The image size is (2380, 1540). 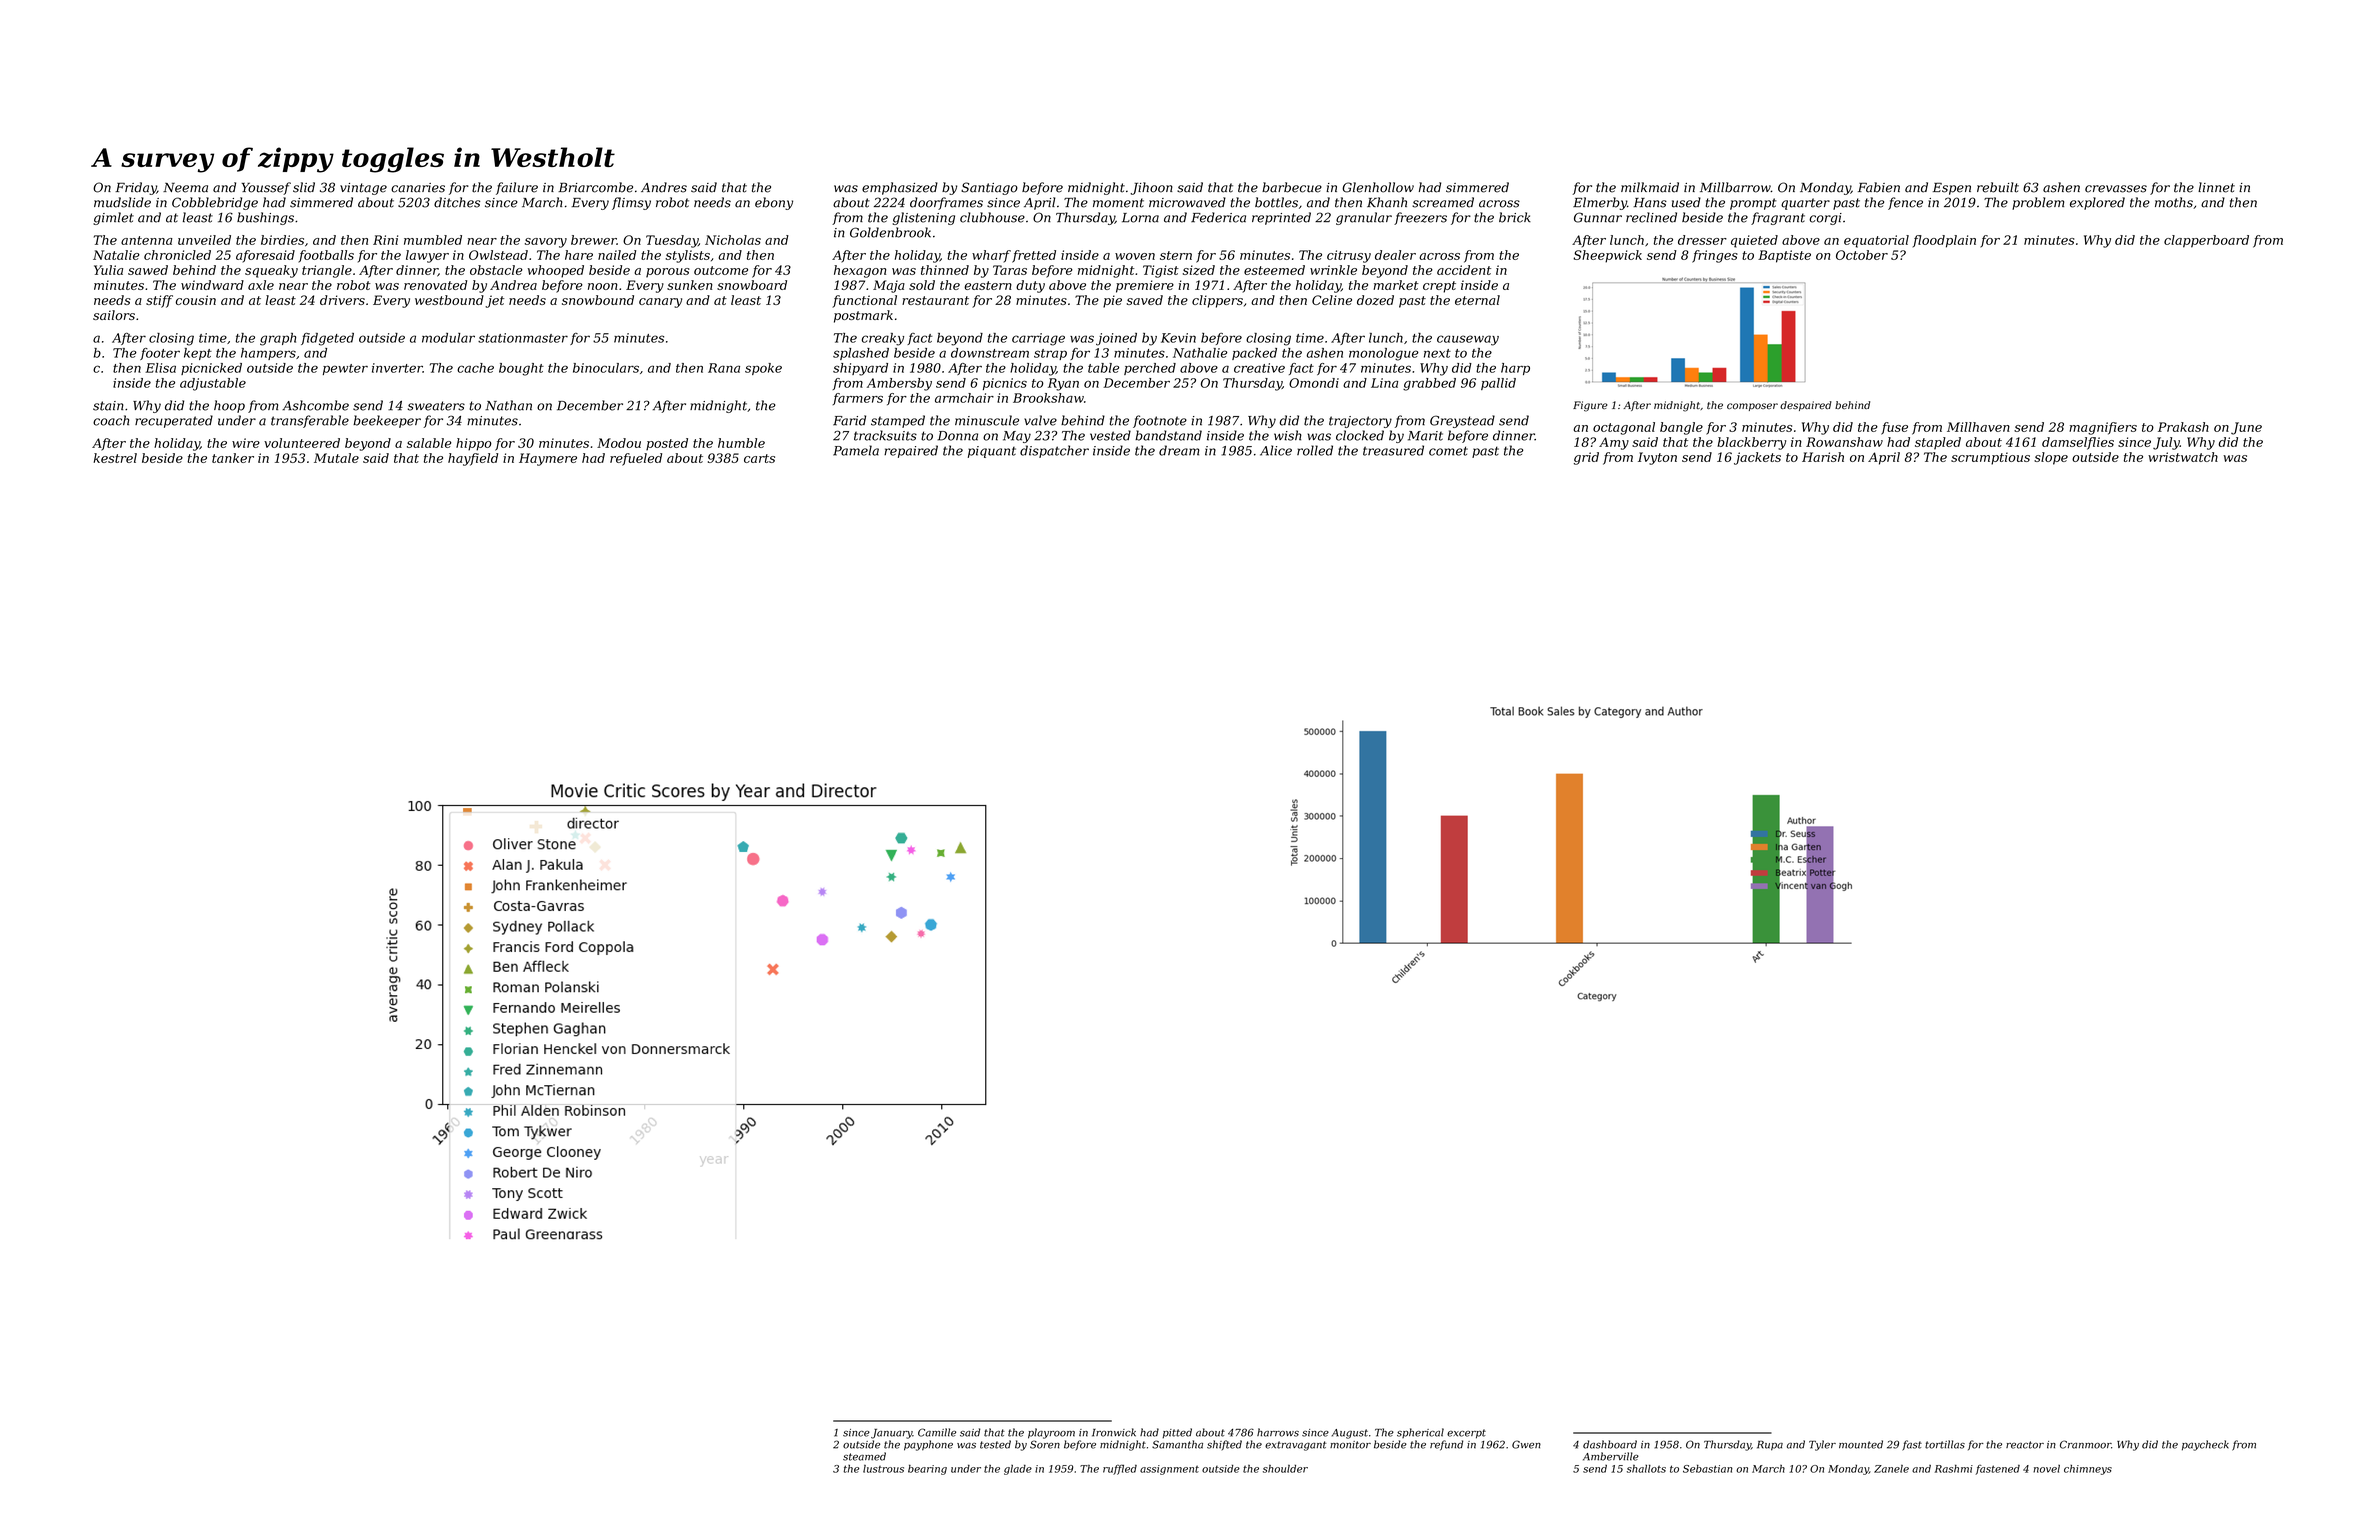 What do you see at coordinates (1054, 451) in the screenshot?
I see `dispatcher` at bounding box center [1054, 451].
